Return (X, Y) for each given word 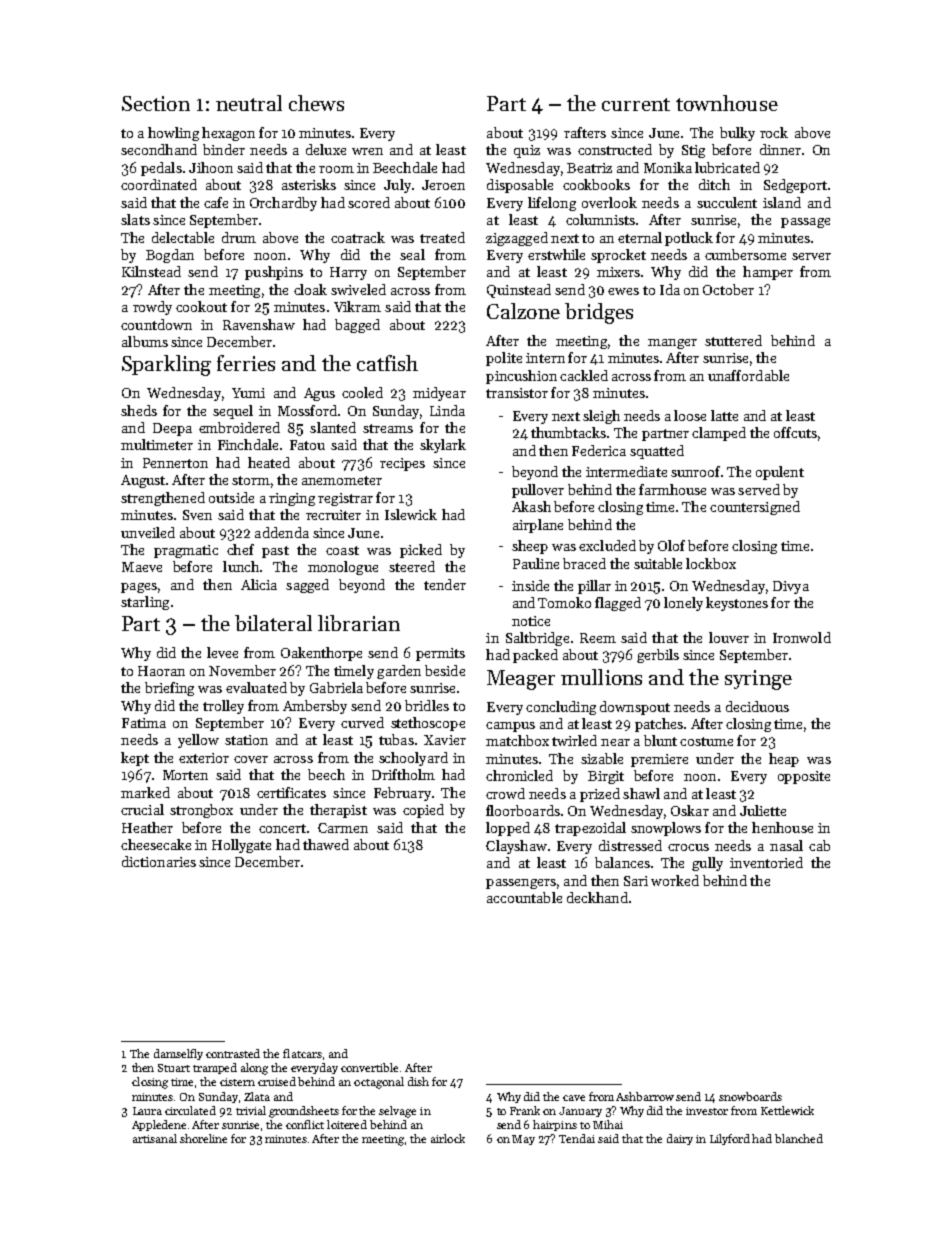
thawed (326, 844)
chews (316, 103)
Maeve (142, 567)
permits (440, 654)
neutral (249, 103)
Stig (693, 151)
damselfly (178, 1054)
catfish (387, 363)
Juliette (763, 810)
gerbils (658, 656)
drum (239, 237)
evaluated (256, 687)
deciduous (757, 706)
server (811, 256)
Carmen (343, 828)
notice (531, 621)
